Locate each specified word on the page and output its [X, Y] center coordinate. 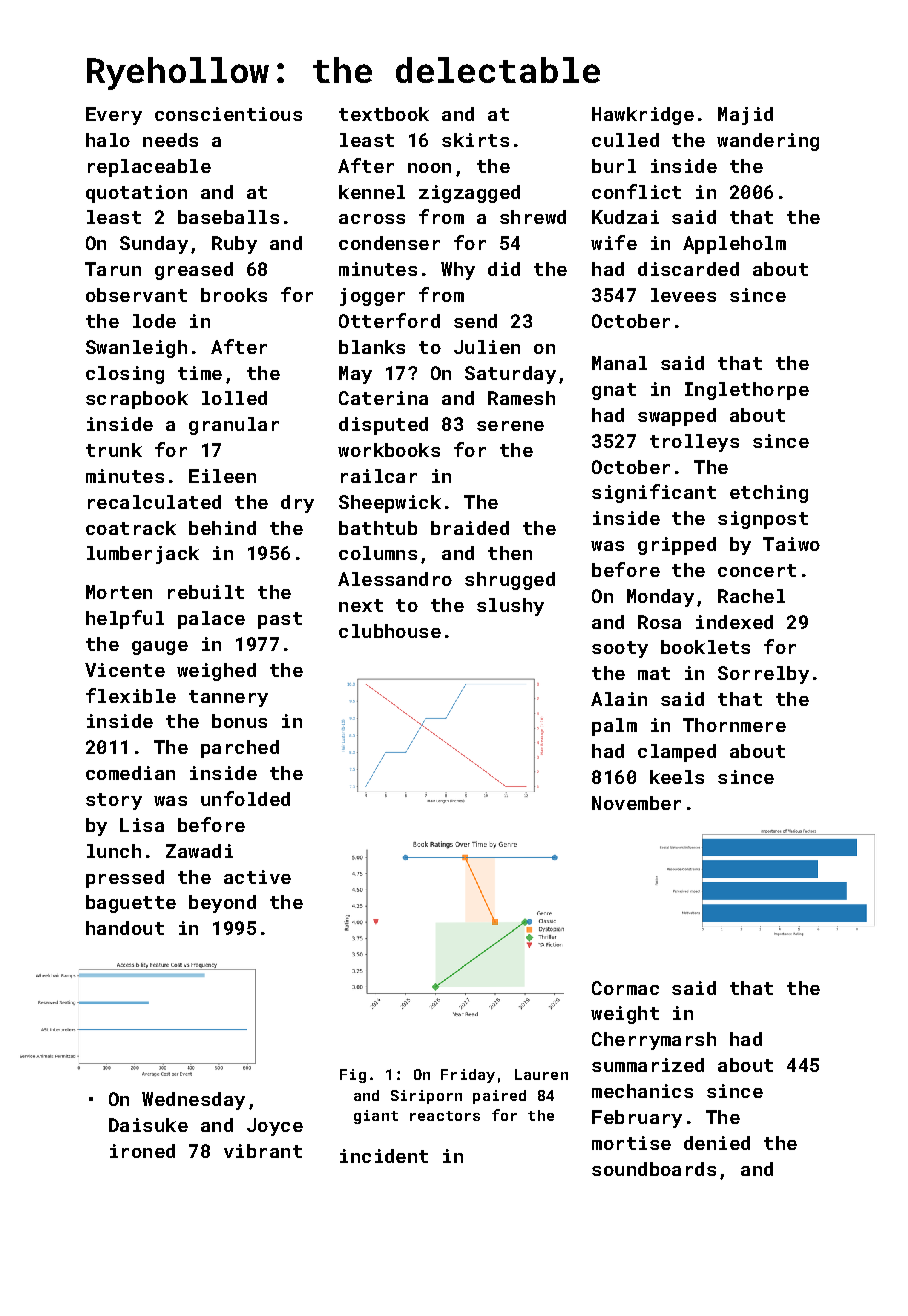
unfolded [245, 798]
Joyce [275, 1127]
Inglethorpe [747, 391]
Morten [119, 592]
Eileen [222, 476]
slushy [510, 607]
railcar [379, 476]
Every [114, 116]
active [257, 877]
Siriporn [426, 1097]
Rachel [751, 596]
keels [677, 777]
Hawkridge [643, 116]
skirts [475, 140]
